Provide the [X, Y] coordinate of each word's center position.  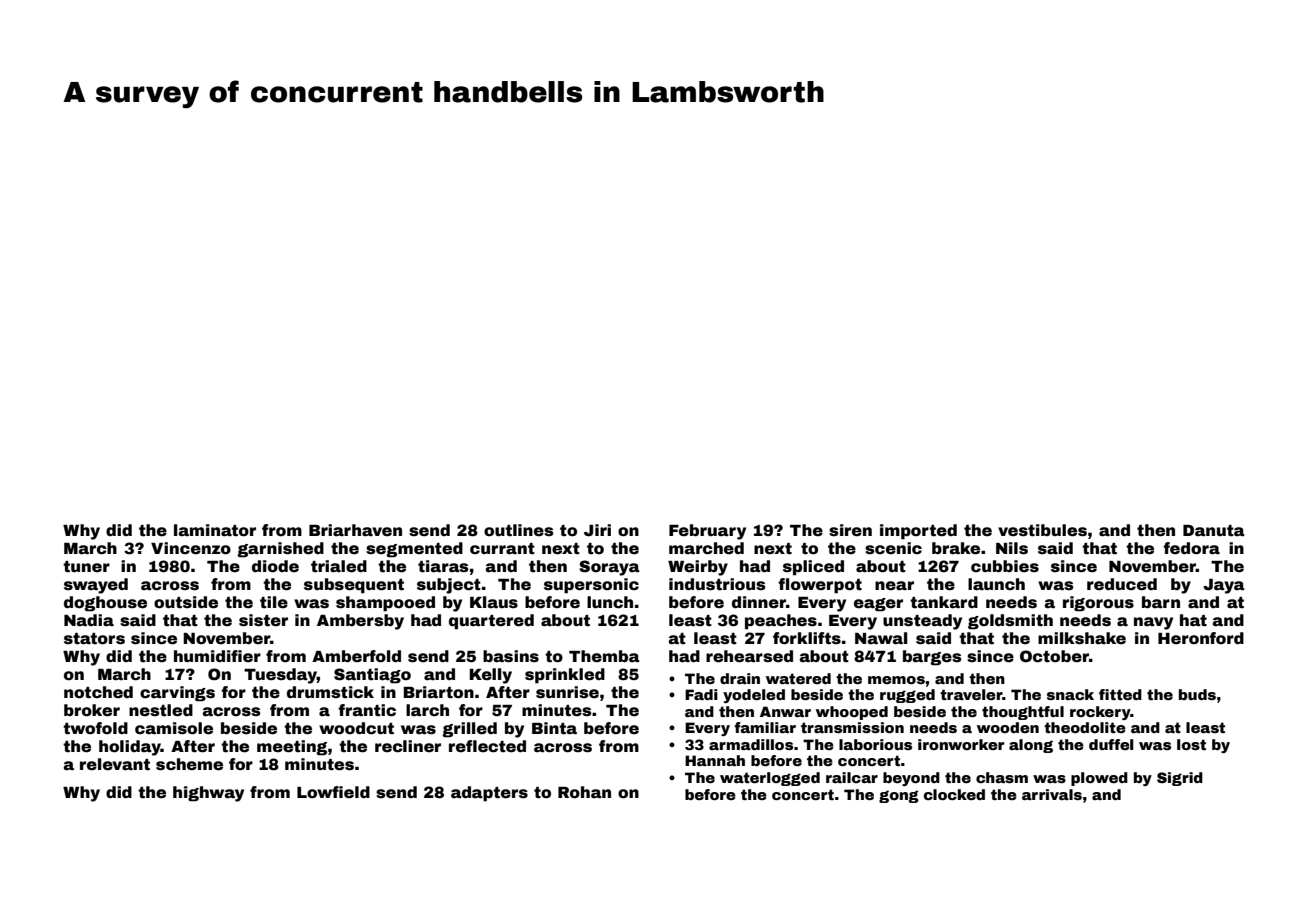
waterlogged [770, 779]
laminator [215, 530]
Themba [604, 656]
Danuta [1214, 531]
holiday [130, 748]
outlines [519, 530]
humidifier [217, 656]
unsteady [922, 622]
